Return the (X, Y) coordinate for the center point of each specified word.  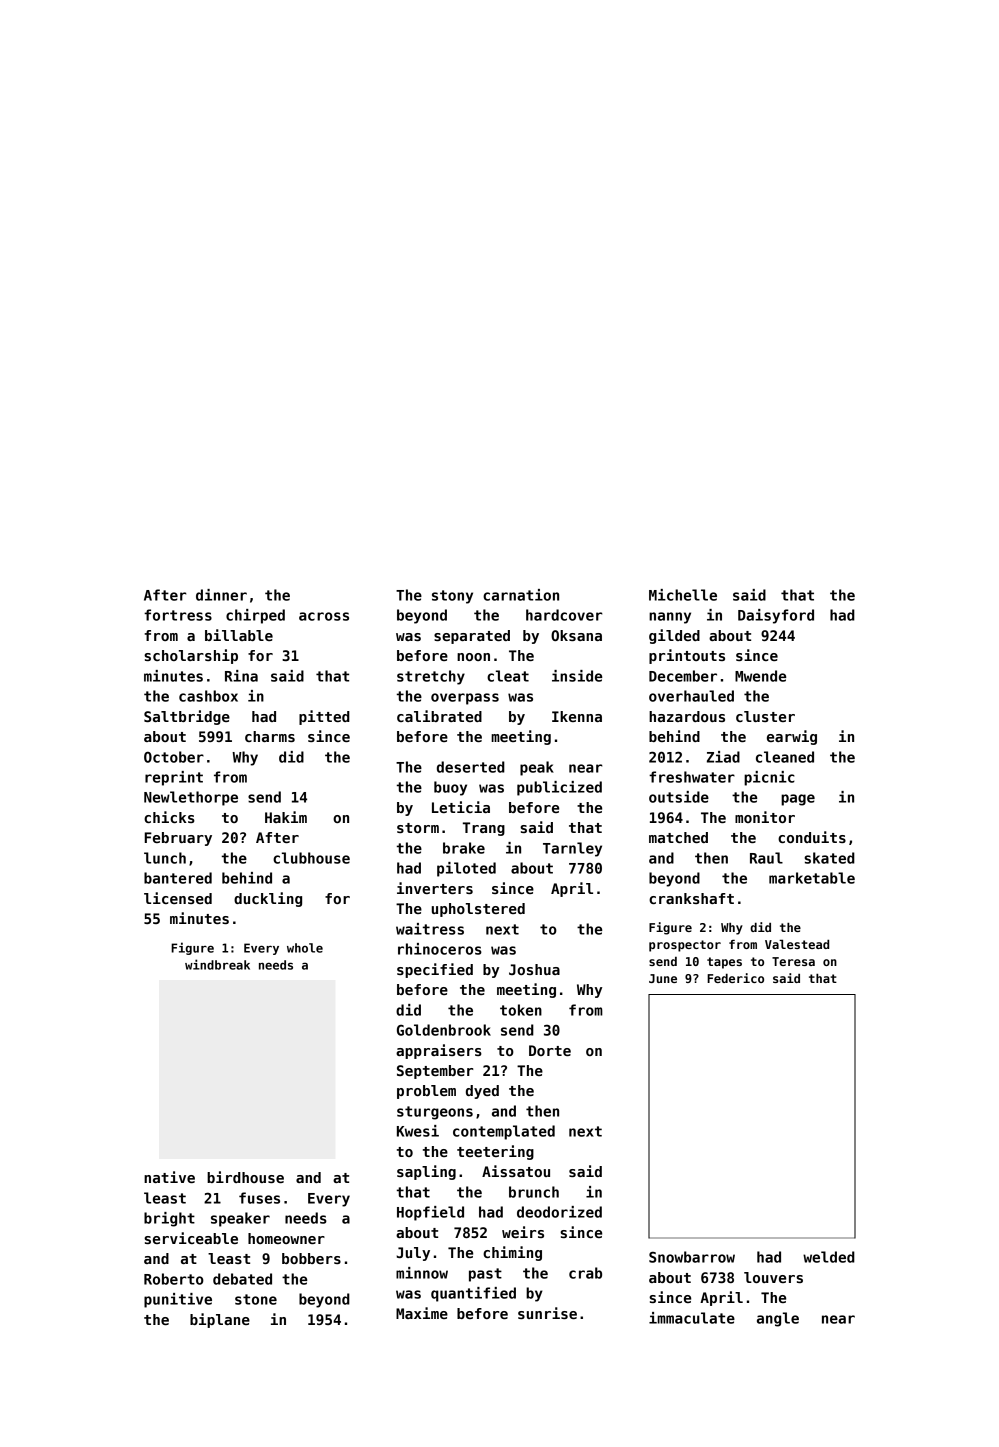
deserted (471, 767)
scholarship (191, 656)
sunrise (547, 1313)
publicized (559, 788)
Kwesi (418, 1131)
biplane (220, 1320)
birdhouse (245, 1177)
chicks (169, 817)
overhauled (691, 696)
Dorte (550, 1050)
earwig (792, 737)
